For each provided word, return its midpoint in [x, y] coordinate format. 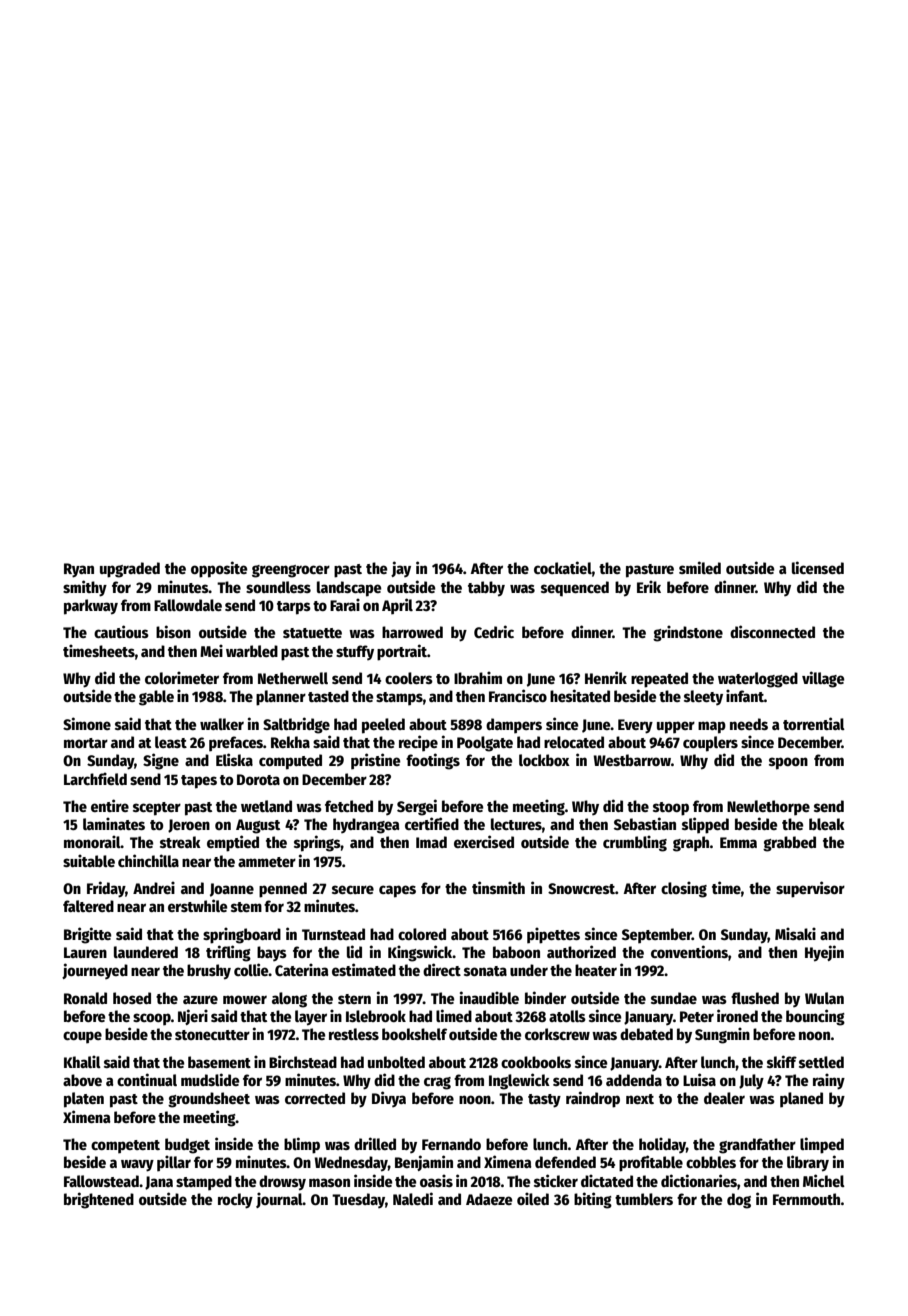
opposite [219, 569]
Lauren [85, 952]
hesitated [580, 695]
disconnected [772, 631]
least [171, 742]
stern [354, 999]
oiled [533, 1198]
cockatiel [563, 567]
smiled [700, 567]
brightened [99, 1200]
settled [821, 1062]
